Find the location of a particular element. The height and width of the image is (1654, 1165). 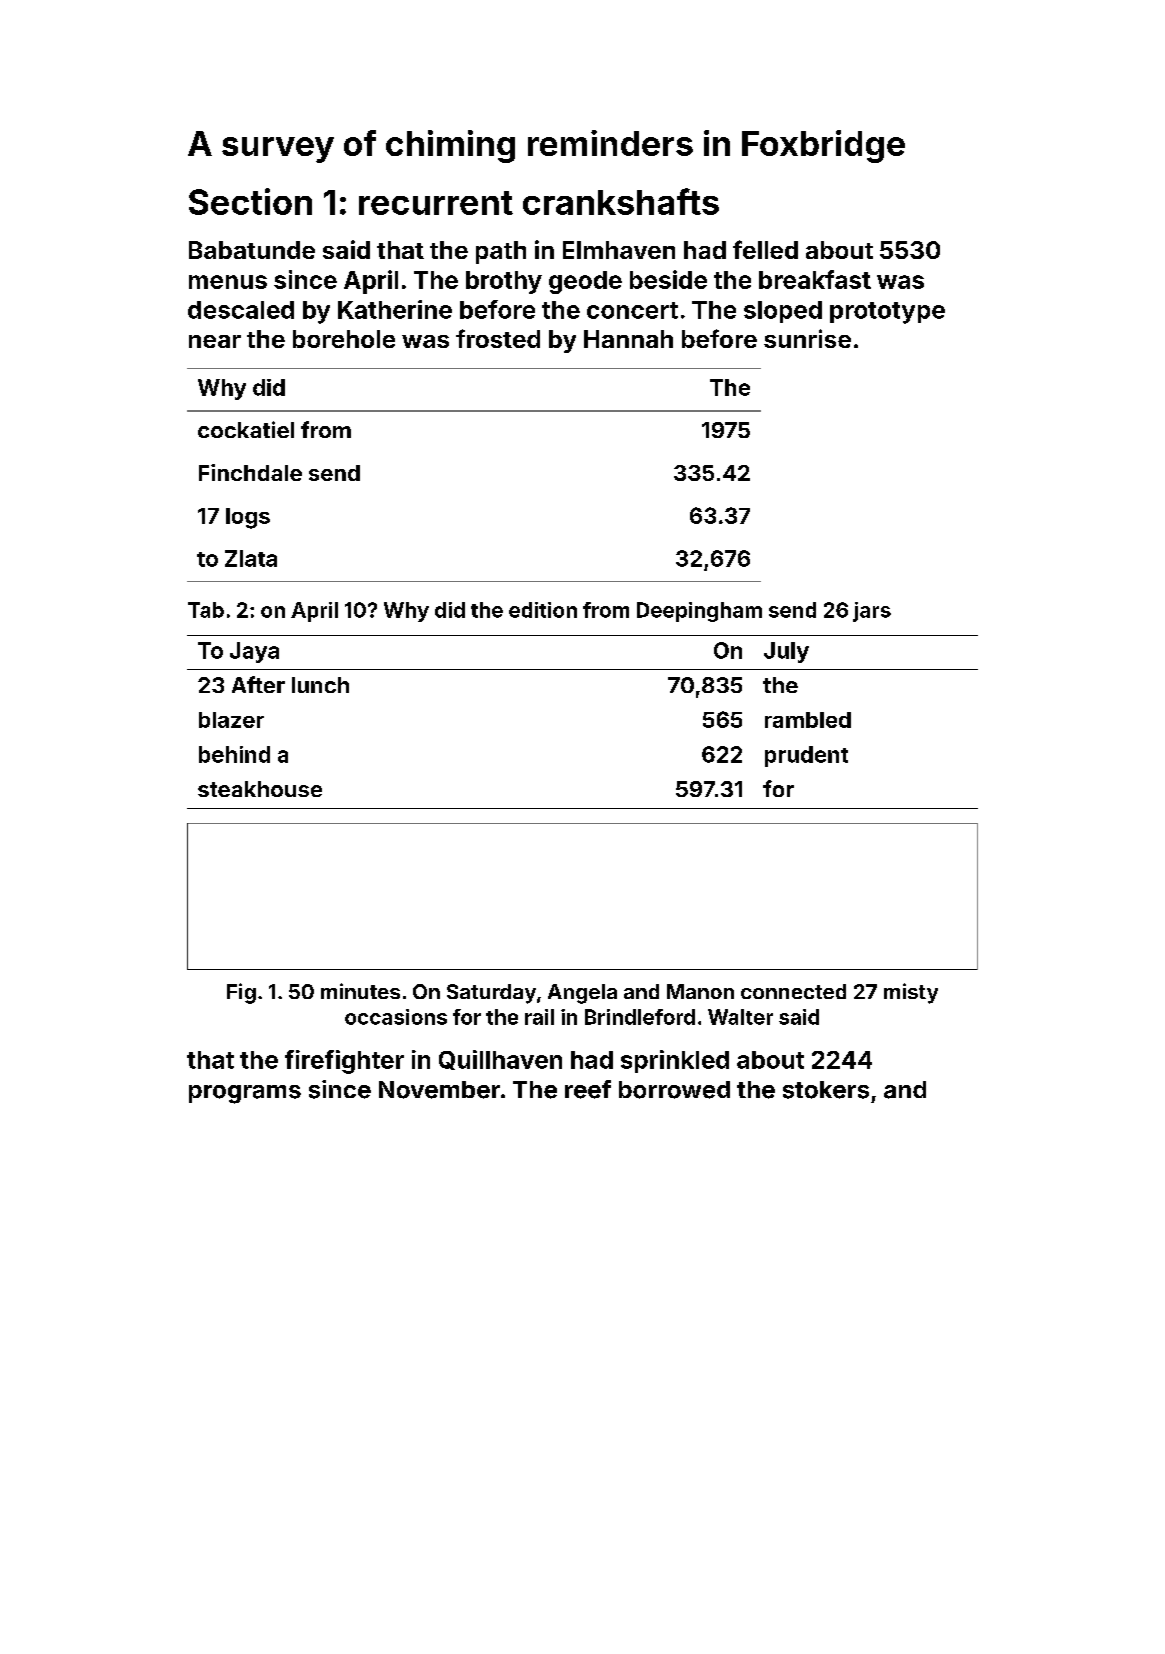

prudent is located at coordinates (806, 756).
